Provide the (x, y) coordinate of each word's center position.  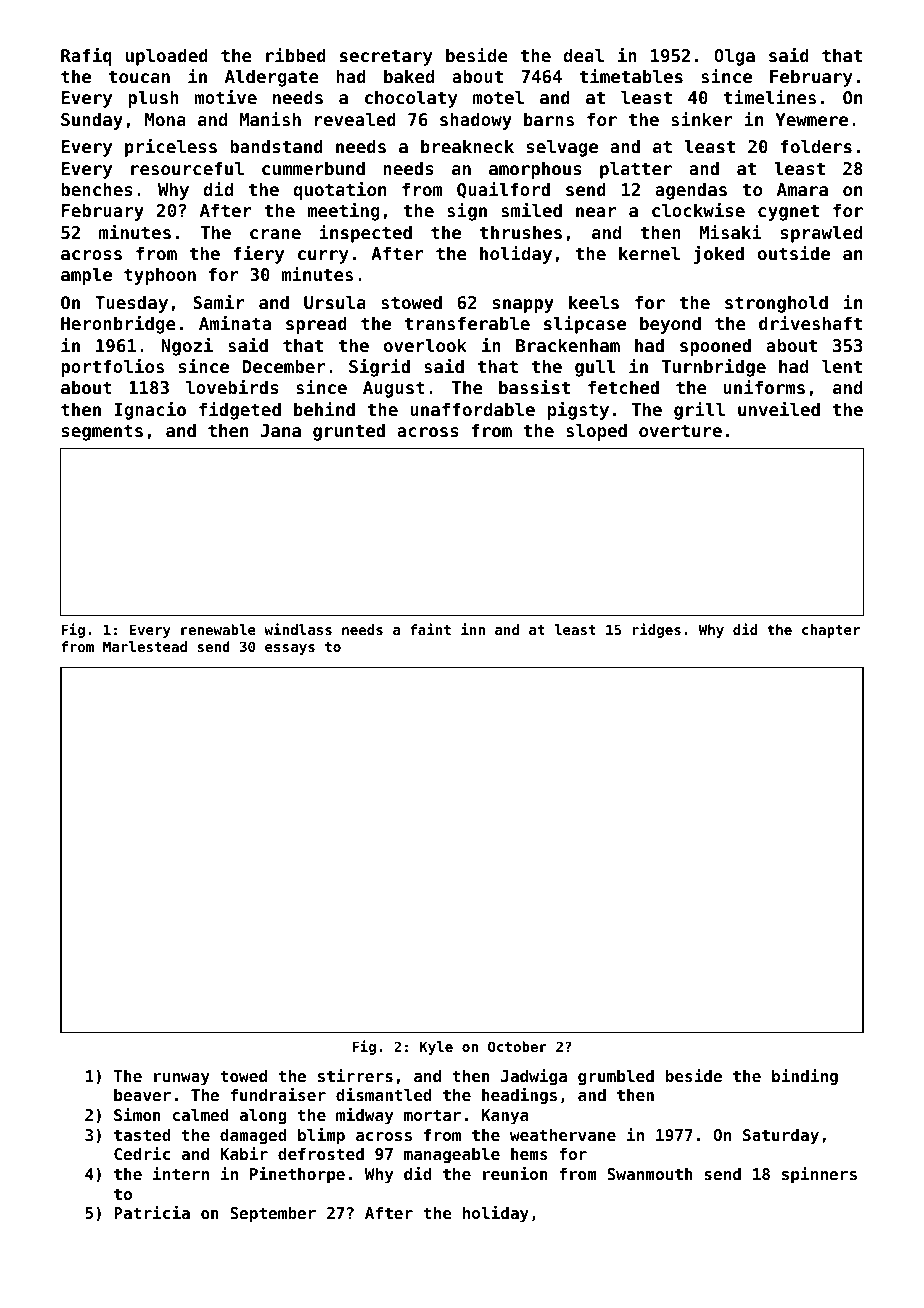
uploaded (167, 57)
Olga (734, 57)
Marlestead (145, 646)
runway (182, 1079)
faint (430, 629)
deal (584, 55)
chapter (831, 631)
